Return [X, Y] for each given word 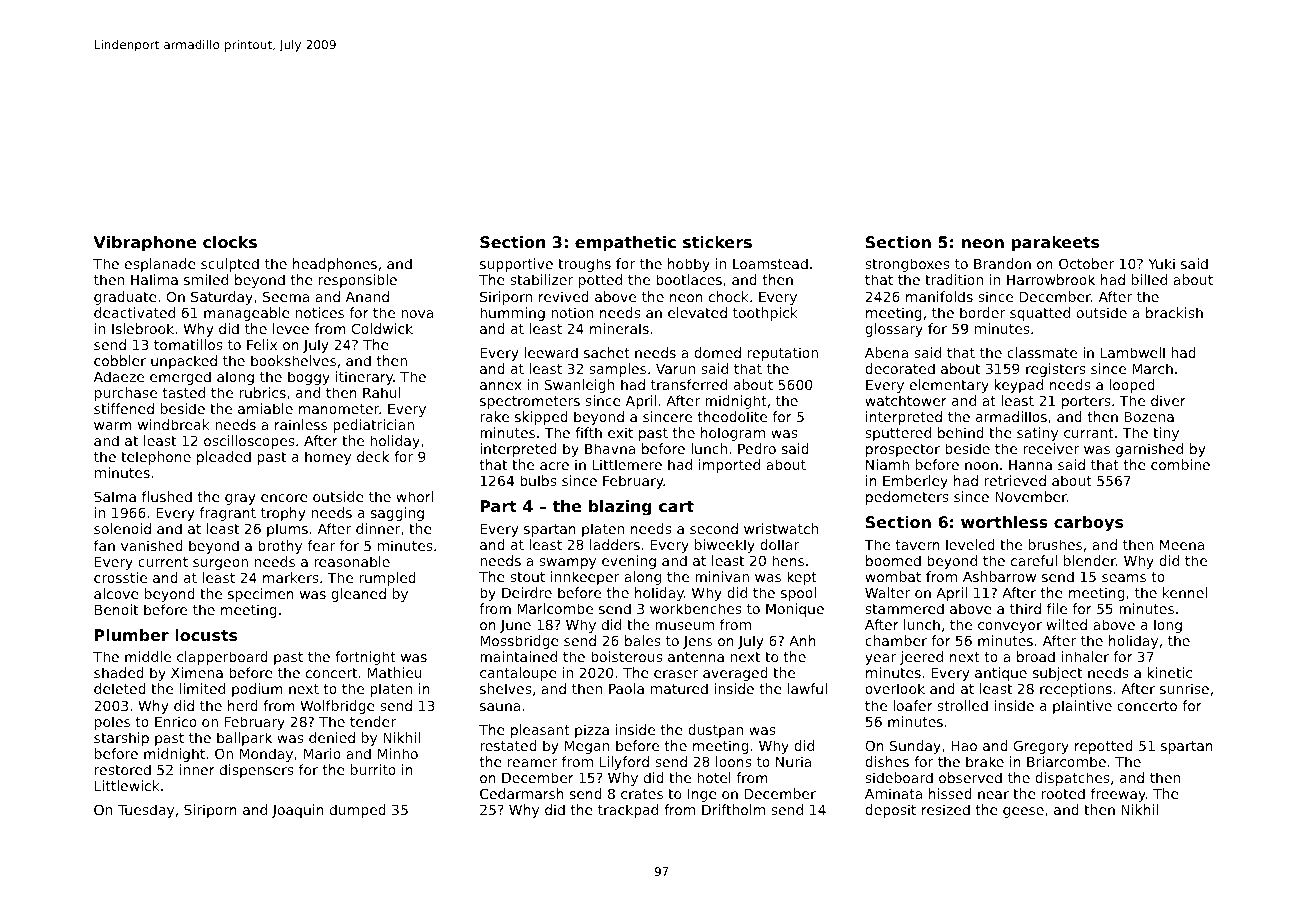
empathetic [625, 244]
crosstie [120, 577]
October [1086, 263]
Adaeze [119, 376]
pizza [592, 731]
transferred [689, 384]
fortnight [365, 658]
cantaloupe [518, 674]
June [515, 626]
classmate [1042, 352]
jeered [921, 658]
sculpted [230, 265]
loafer [913, 705]
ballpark [244, 739]
